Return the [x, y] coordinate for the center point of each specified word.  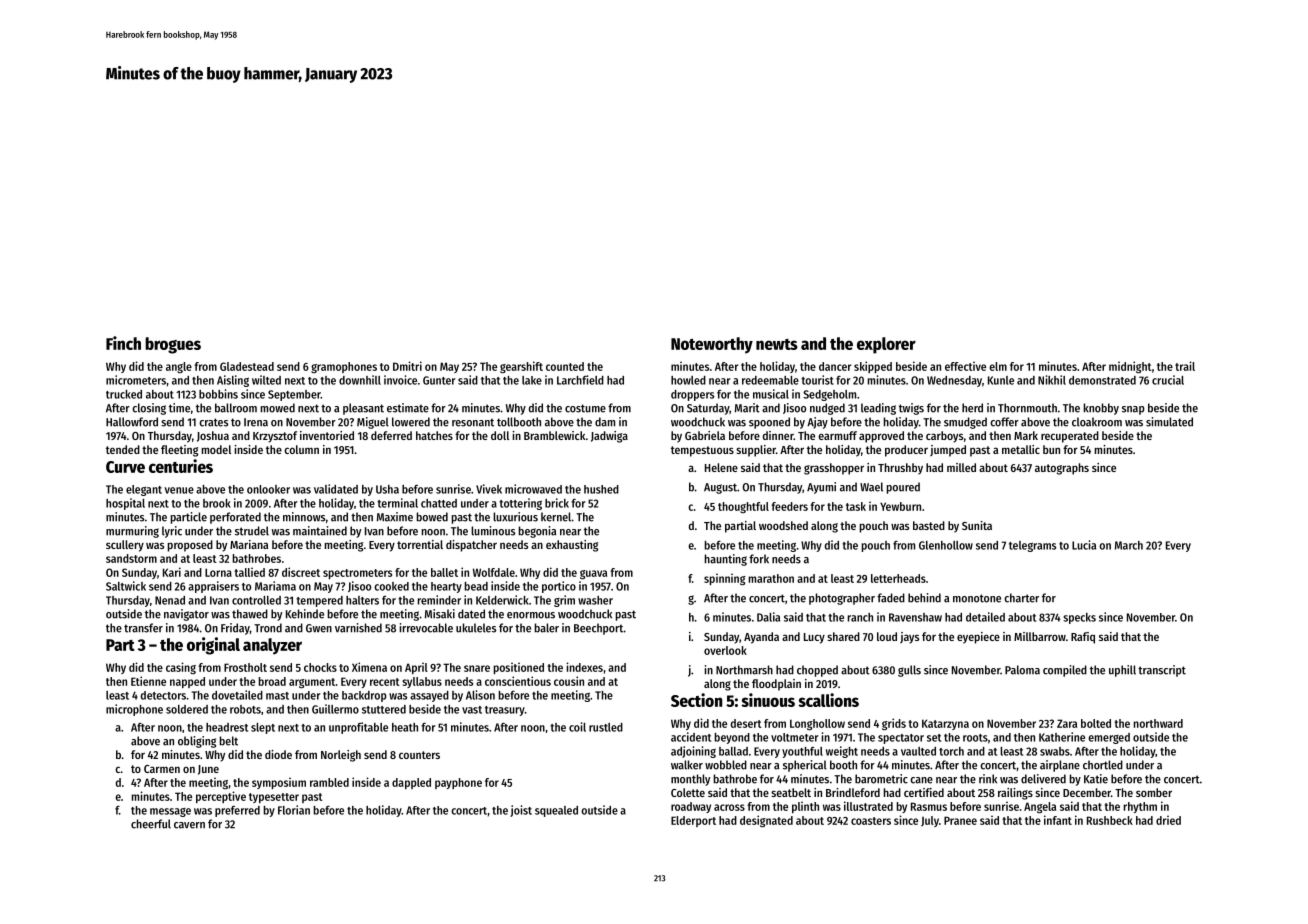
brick [557, 503]
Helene [721, 467]
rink [988, 779]
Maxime [395, 517]
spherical [805, 766]
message [170, 812]
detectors [163, 695]
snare [477, 668]
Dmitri [407, 366]
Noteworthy [712, 345]
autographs [1062, 469]
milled [961, 467]
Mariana [249, 544]
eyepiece [978, 638]
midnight [1130, 367]
